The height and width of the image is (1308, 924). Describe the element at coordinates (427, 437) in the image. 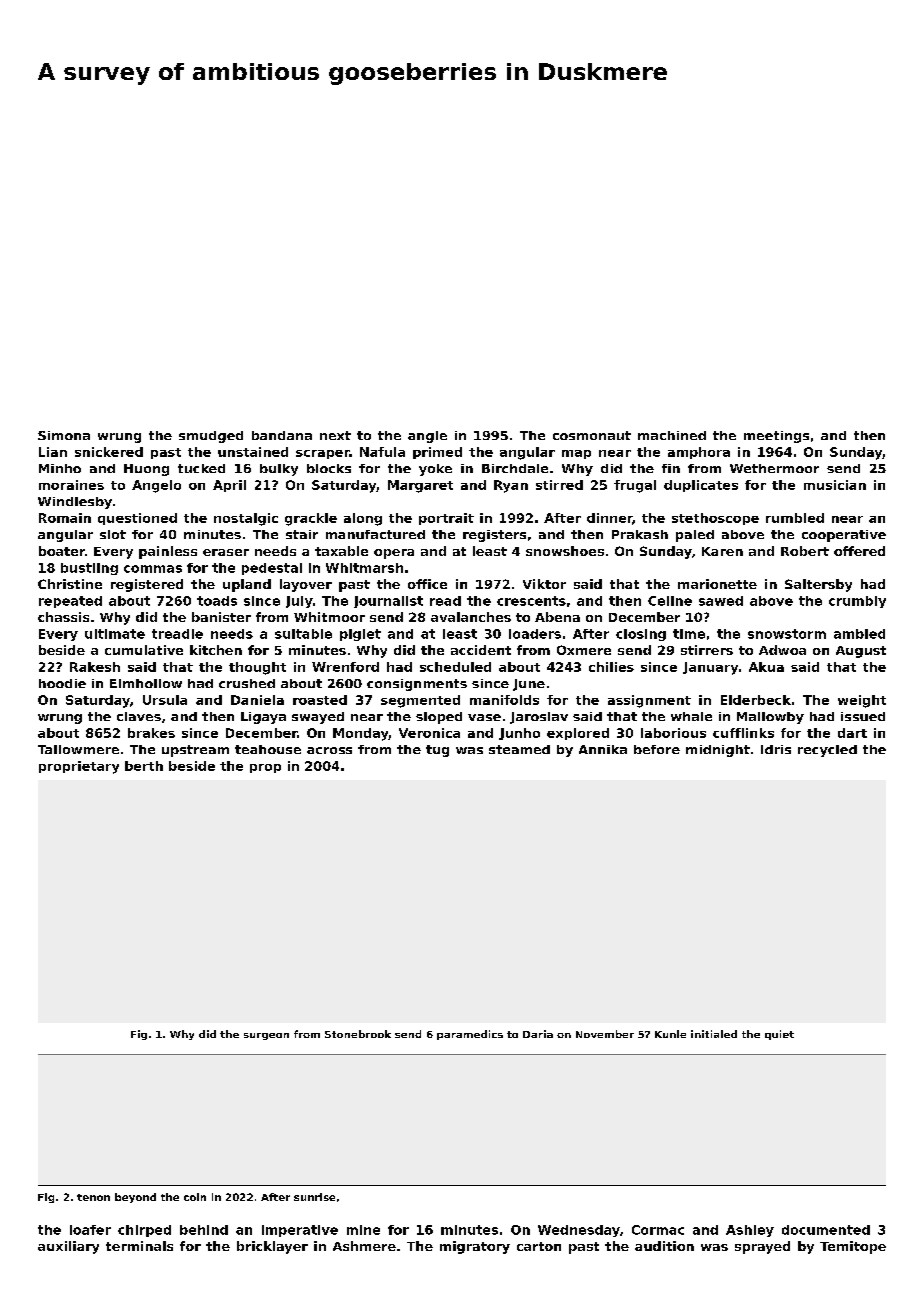

I see `angle` at that location.
